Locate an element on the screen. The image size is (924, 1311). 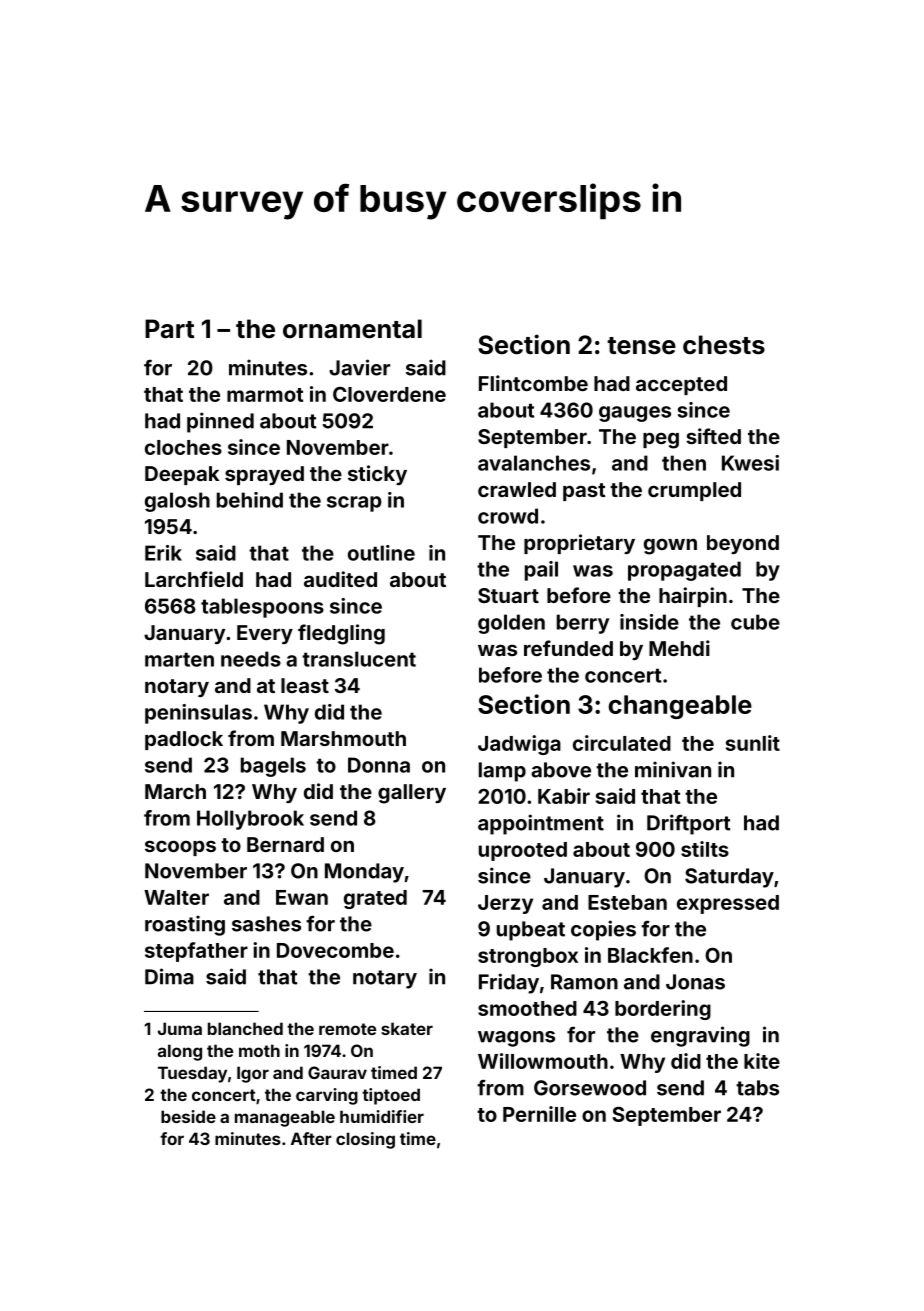
After is located at coordinates (311, 1138).
